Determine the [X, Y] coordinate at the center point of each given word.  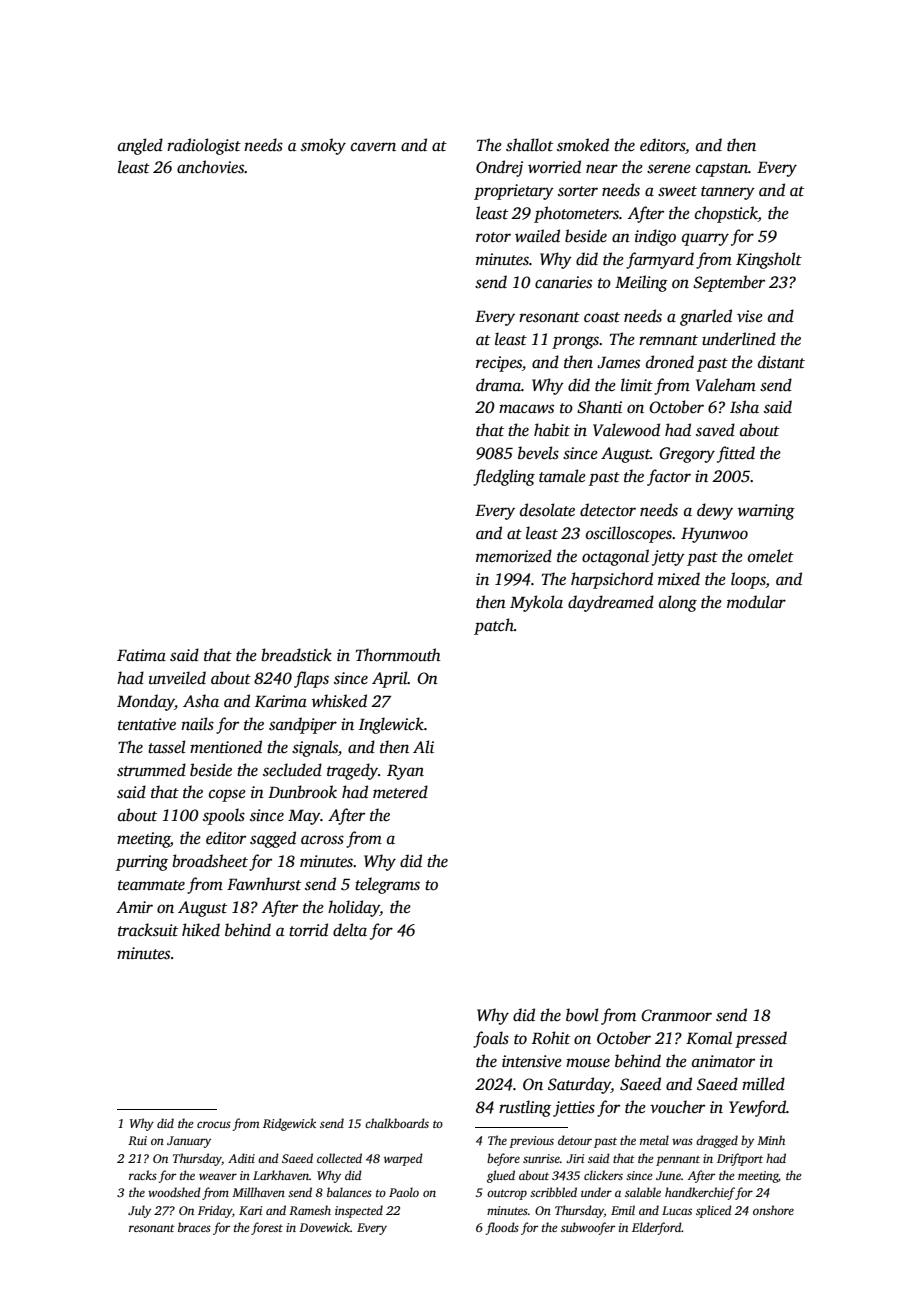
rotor [493, 237]
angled [140, 146]
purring [142, 863]
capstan [722, 170]
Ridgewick [289, 1124]
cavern [373, 147]
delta [350, 930]
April [390, 679]
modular [756, 602]
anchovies [211, 167]
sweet [677, 191]
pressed [761, 1039]
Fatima [141, 655]
